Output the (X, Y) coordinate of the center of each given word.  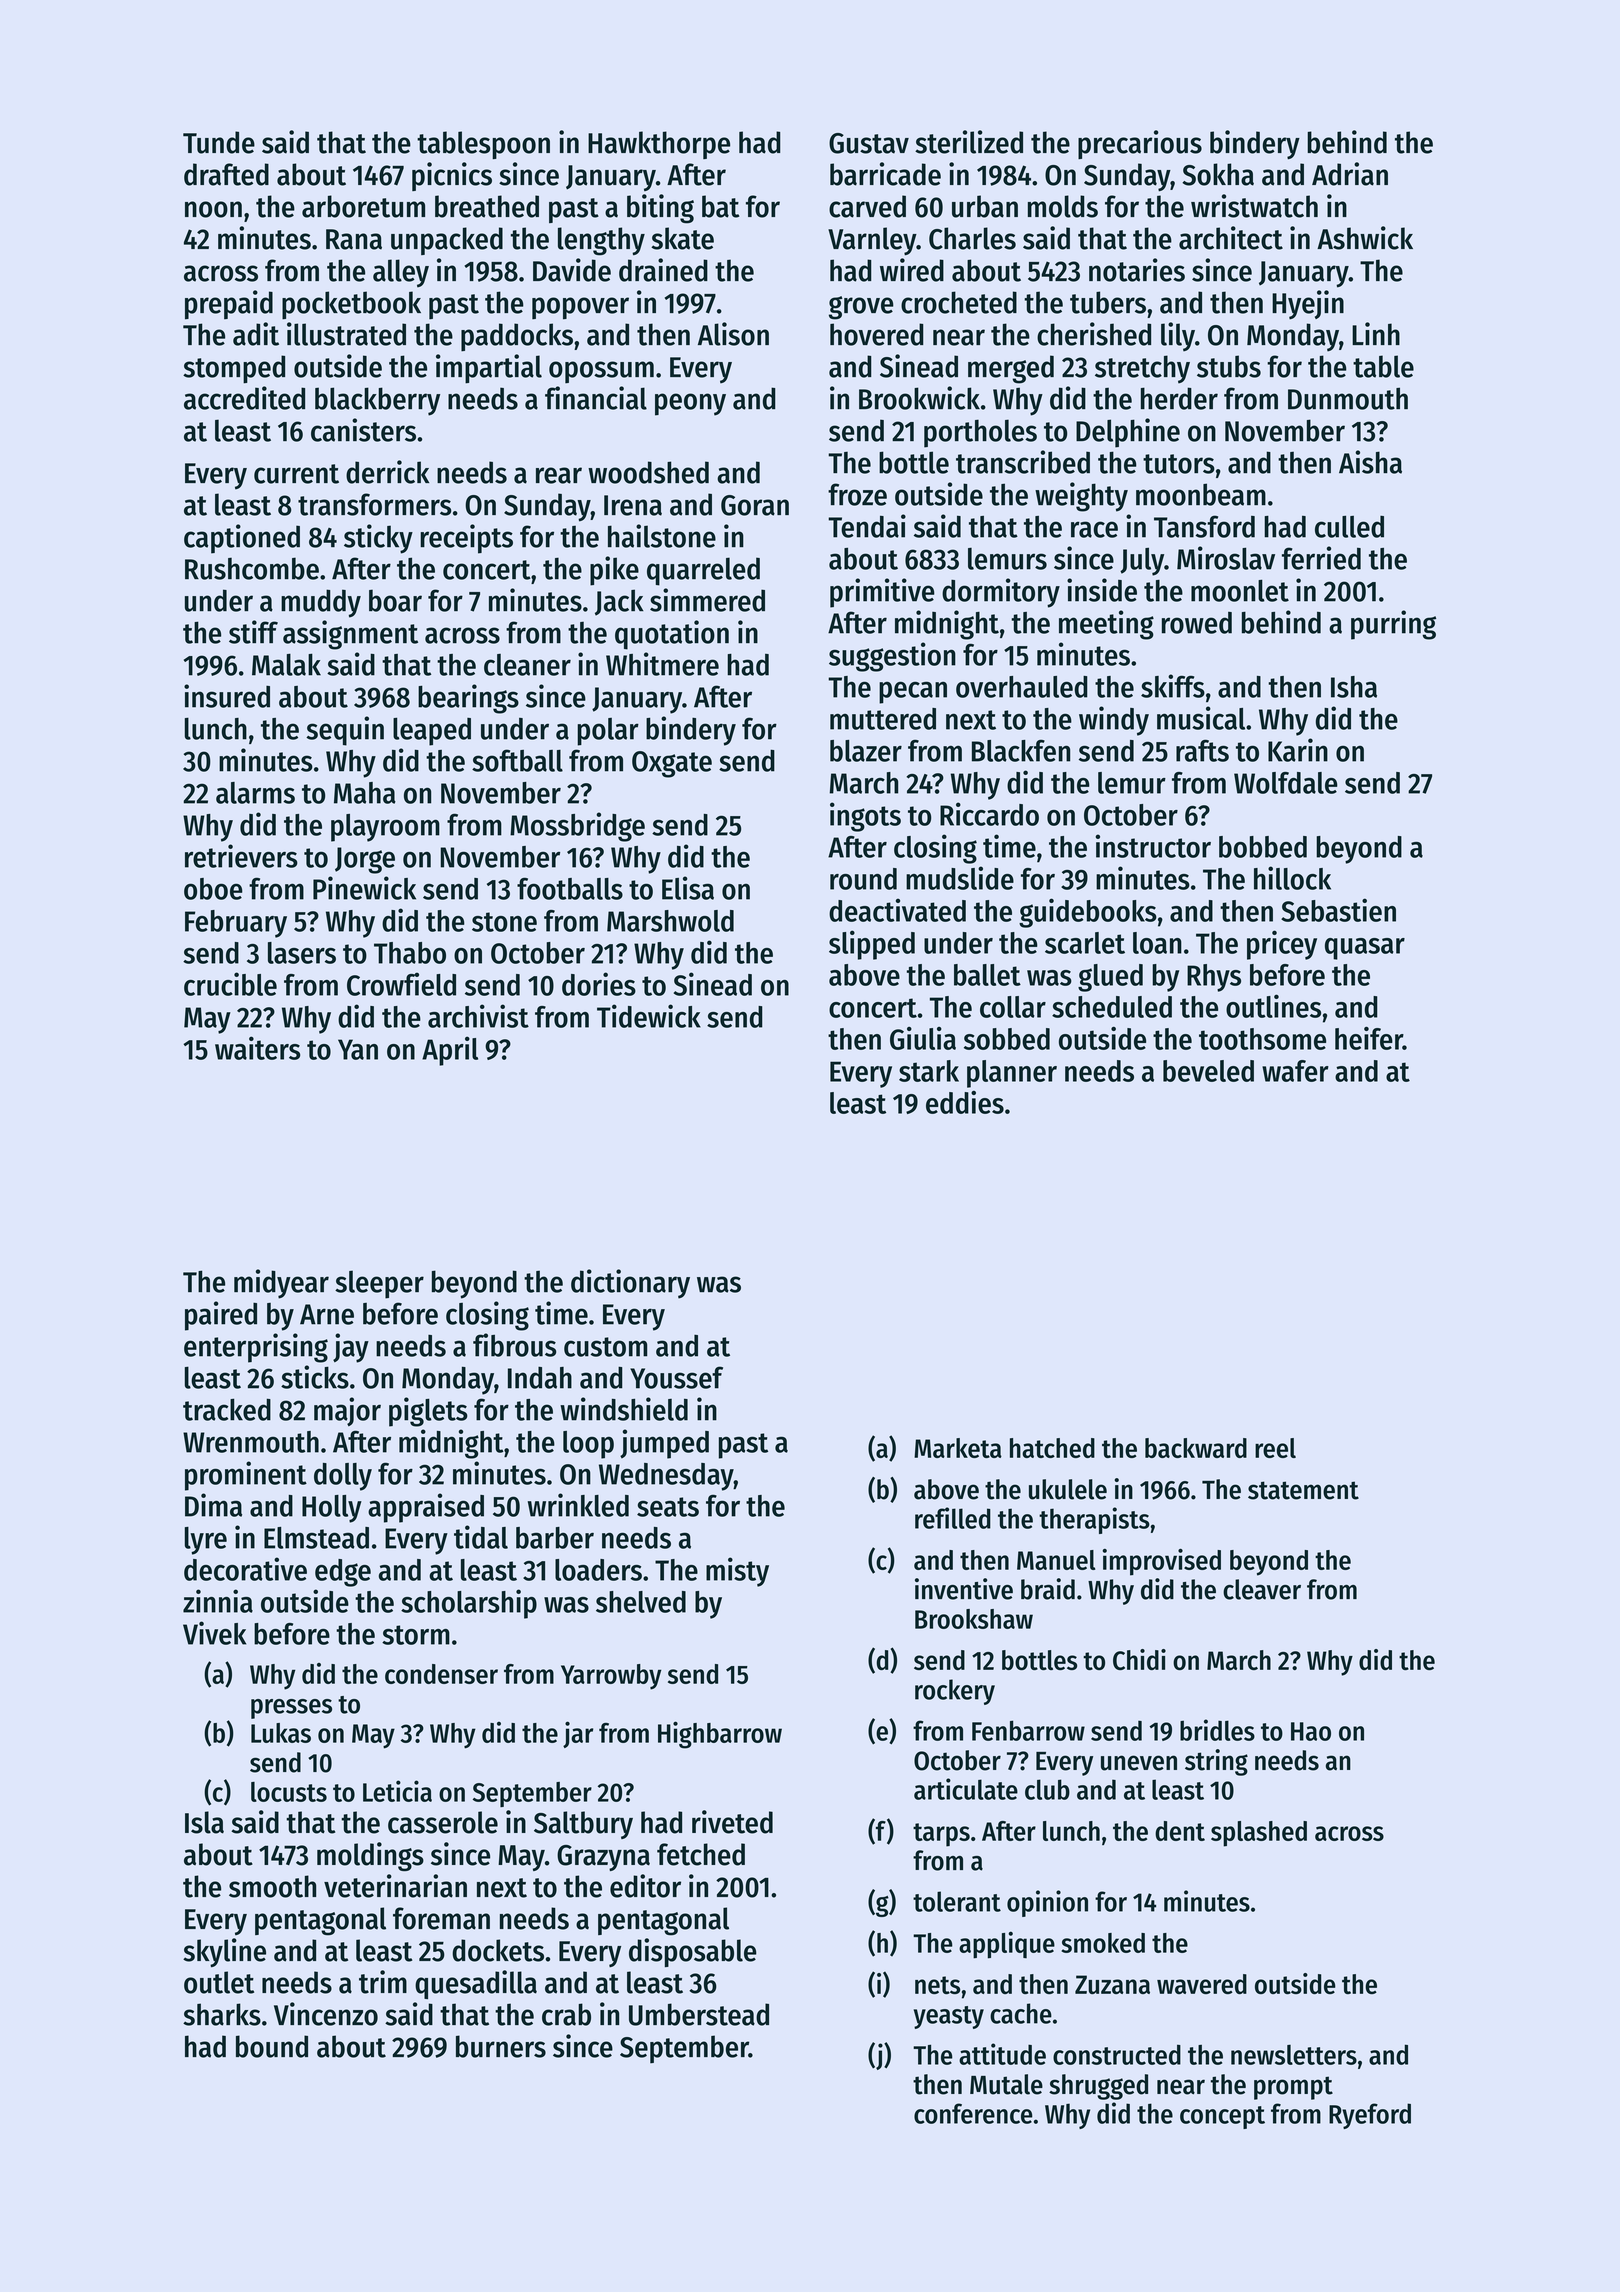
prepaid (229, 305)
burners (501, 2046)
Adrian (1350, 174)
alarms (255, 793)
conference (973, 2113)
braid (1048, 1589)
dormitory (1001, 593)
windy (1114, 721)
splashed (1259, 1834)
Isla (204, 1822)
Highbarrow (720, 1735)
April (450, 1051)
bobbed (1263, 847)
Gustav (869, 143)
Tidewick (649, 1016)
